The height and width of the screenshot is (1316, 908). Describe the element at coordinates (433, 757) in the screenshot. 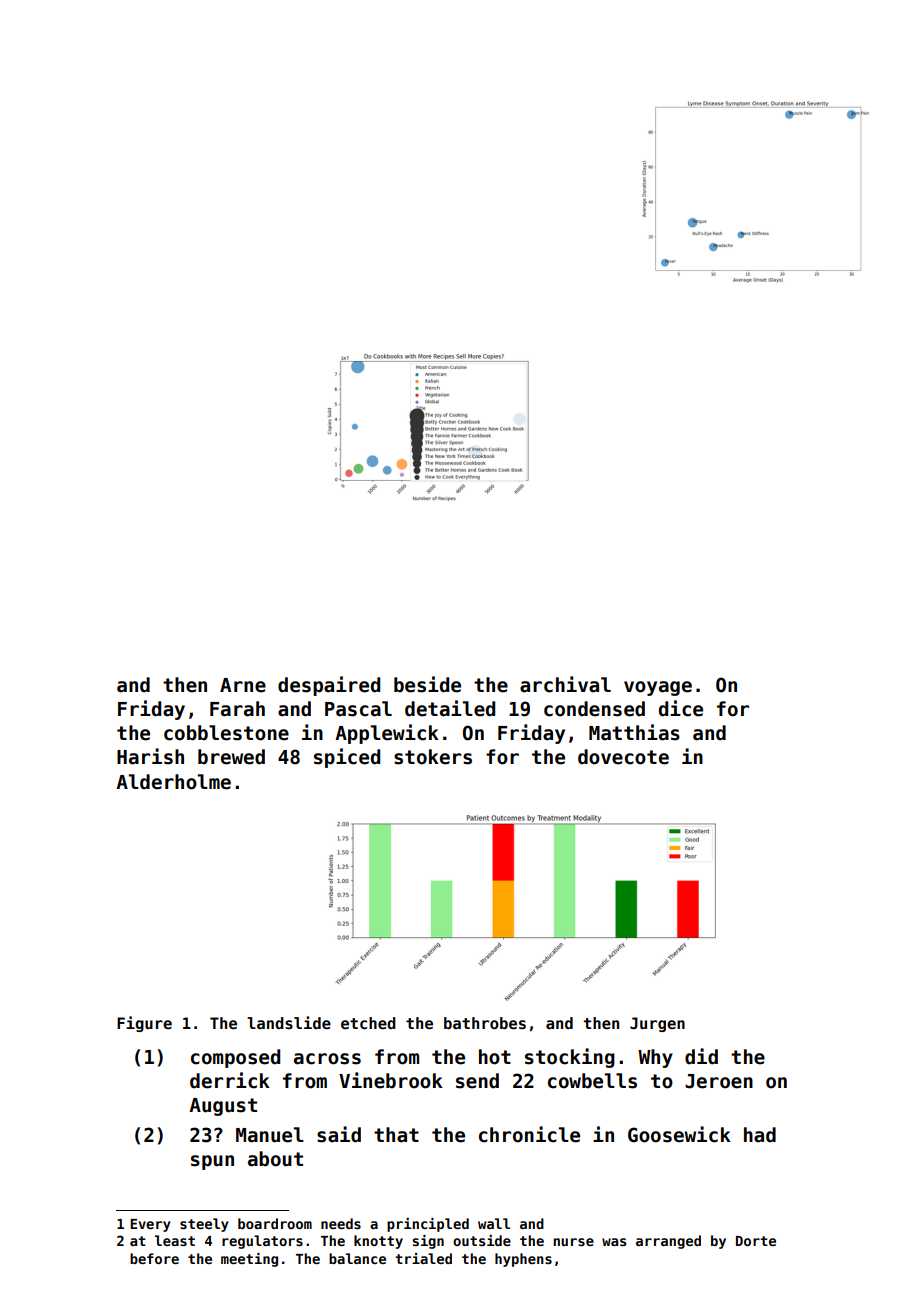

I see `stokers` at that location.
